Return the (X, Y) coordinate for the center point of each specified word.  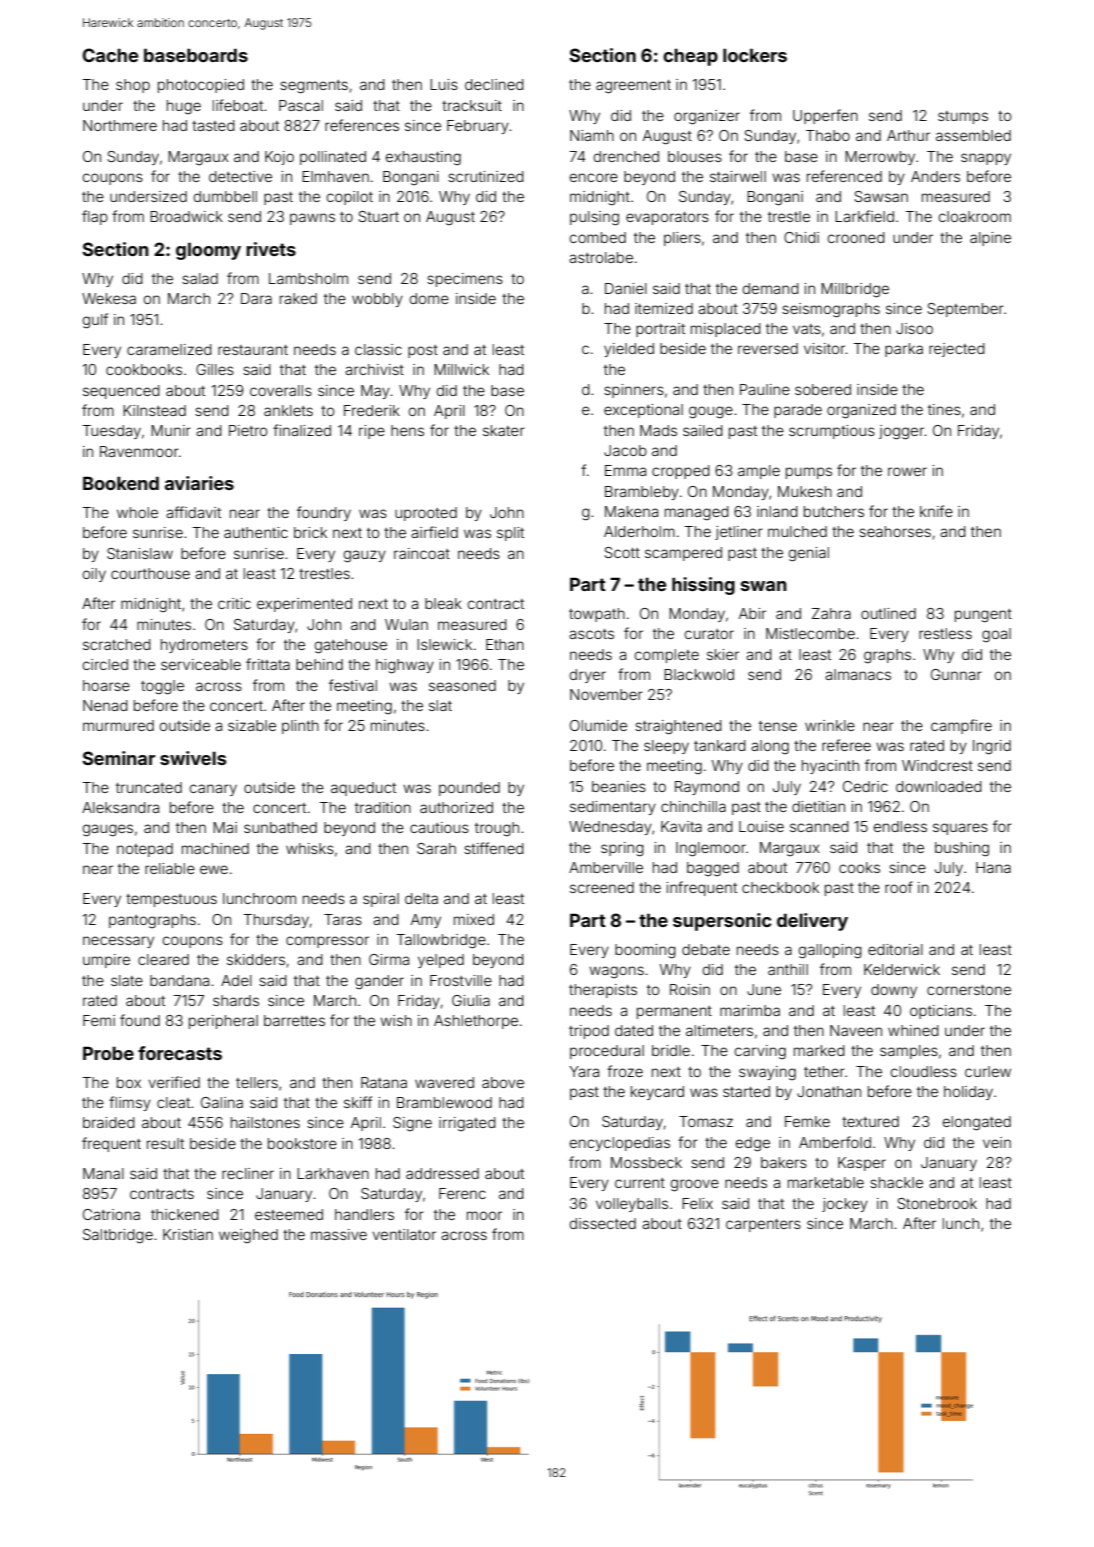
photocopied (201, 86)
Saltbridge (118, 1236)
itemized (664, 308)
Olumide (598, 725)
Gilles (215, 369)
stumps (963, 117)
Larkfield (864, 216)
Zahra (831, 613)
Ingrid (992, 747)
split (510, 534)
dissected (603, 1223)
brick (310, 532)
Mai (225, 827)
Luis (444, 84)
